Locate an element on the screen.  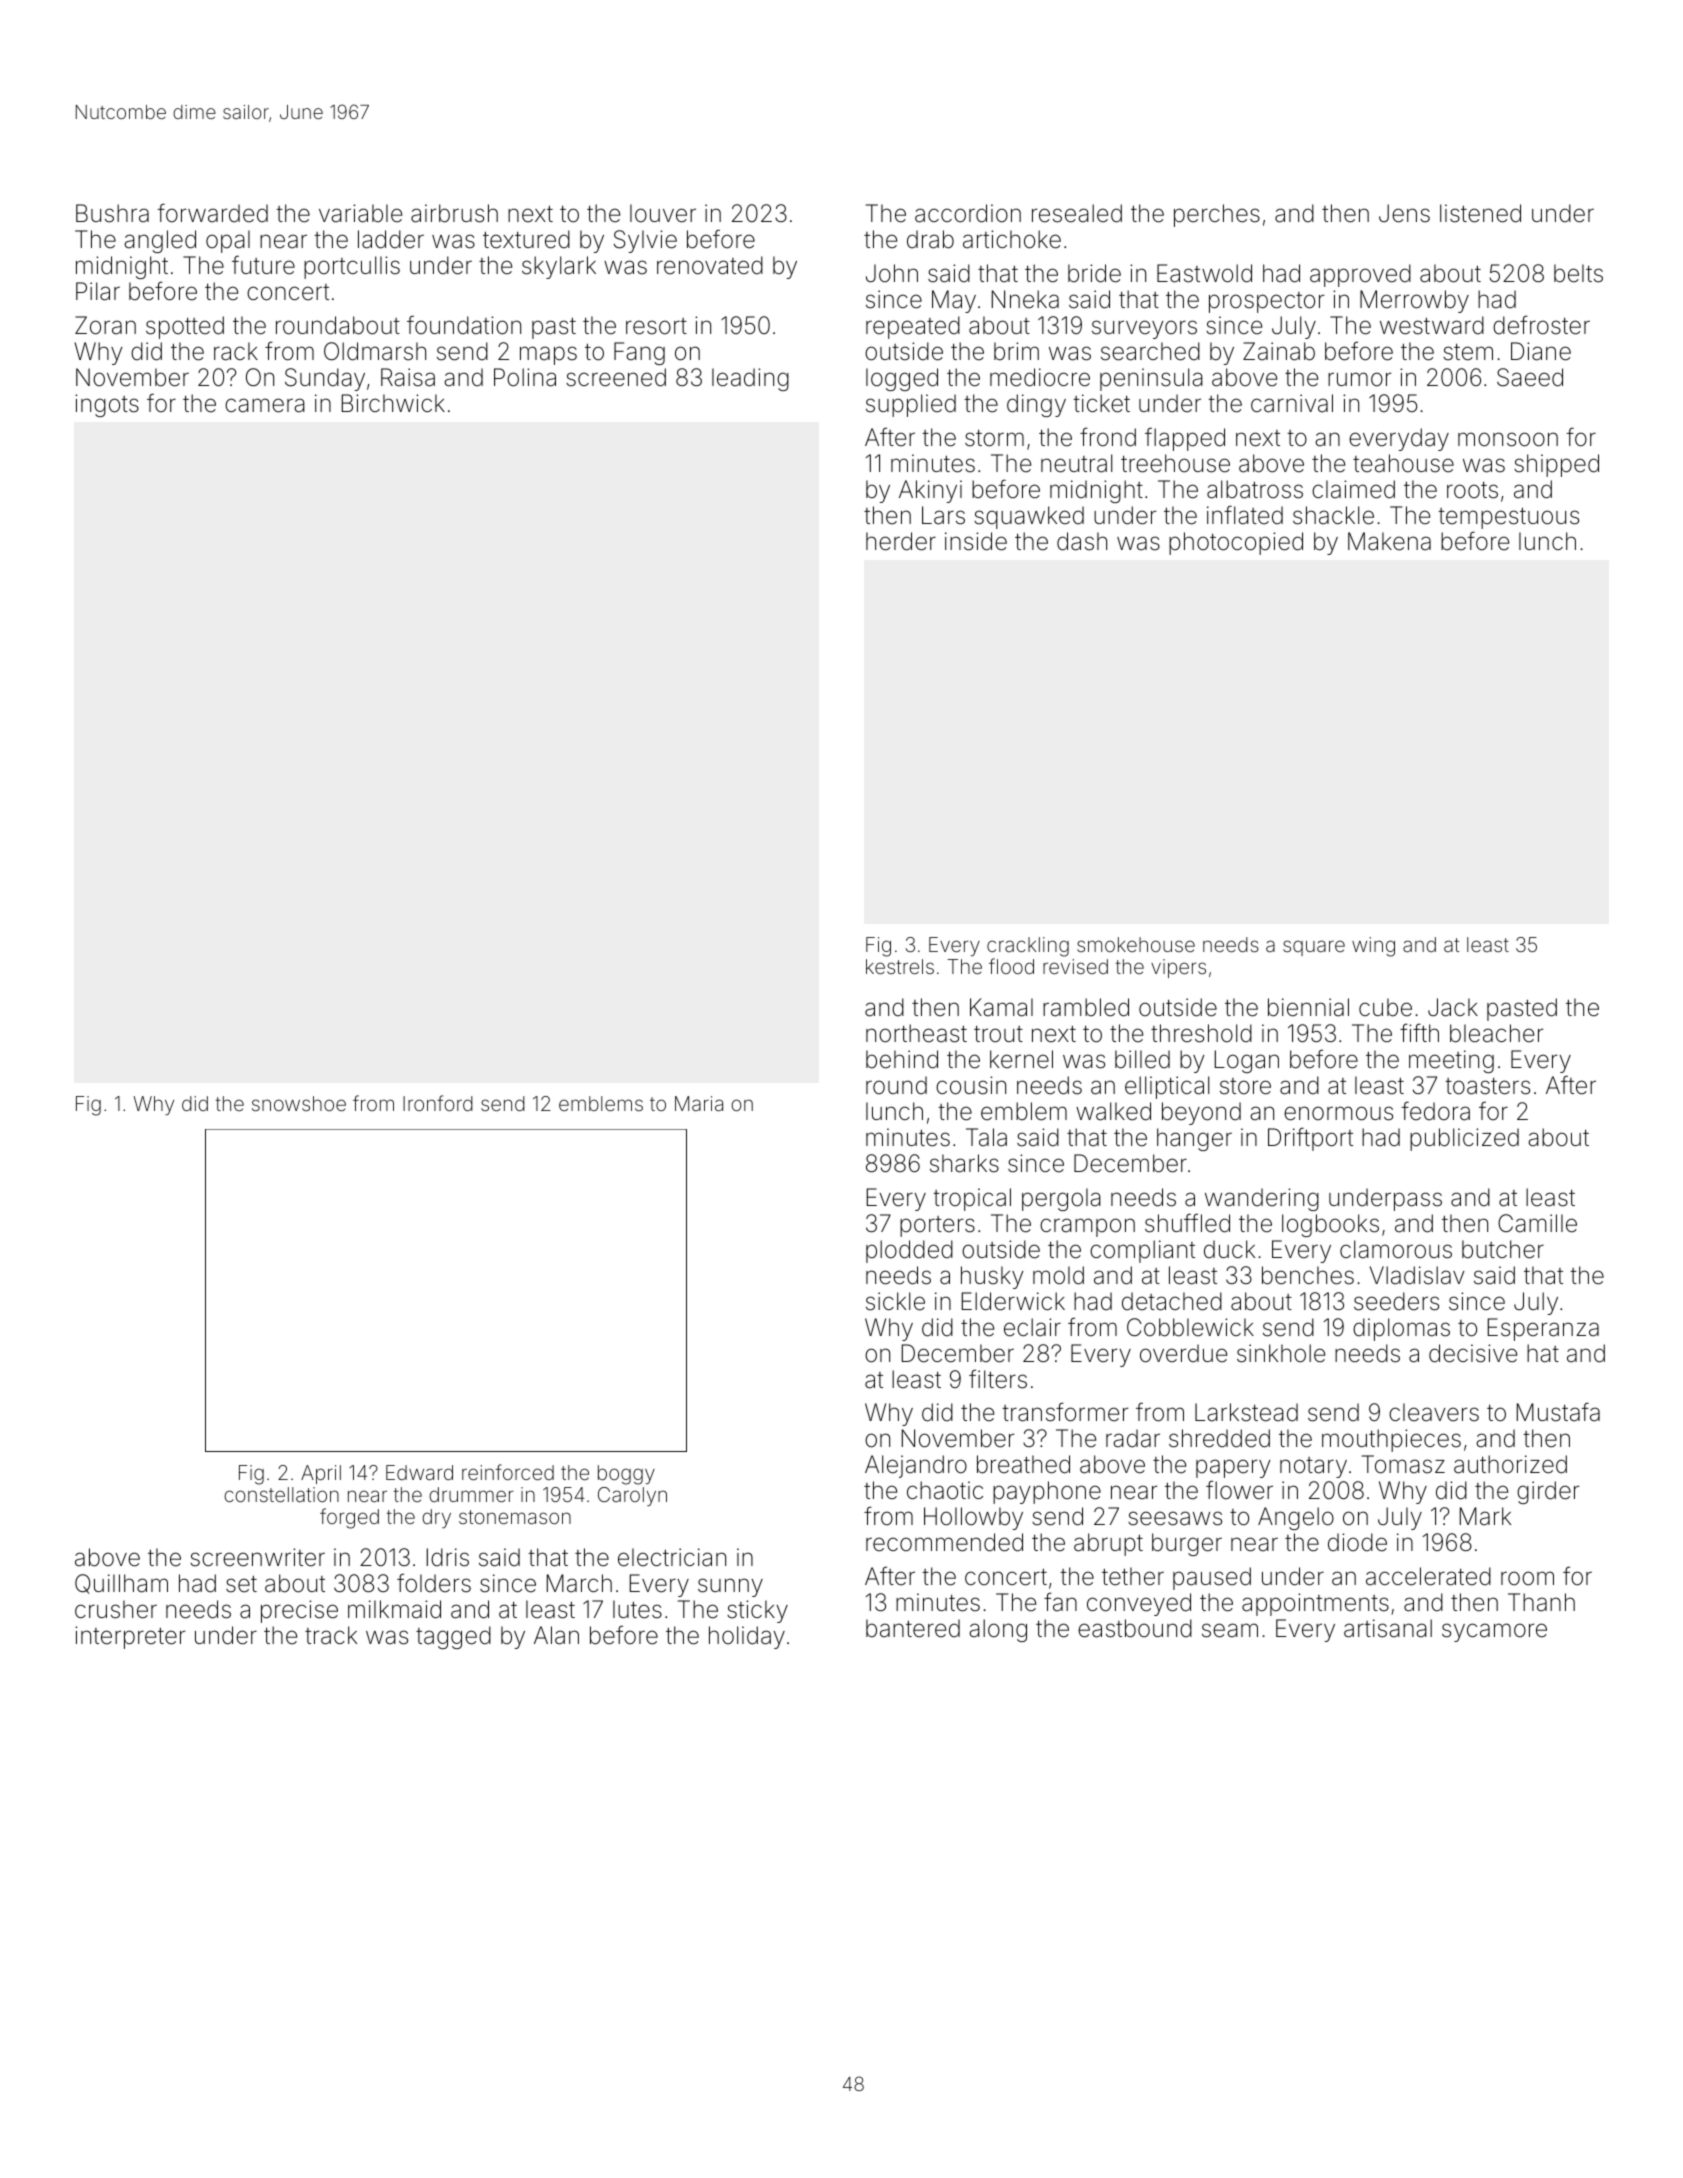
bantered is located at coordinates (913, 1628).
